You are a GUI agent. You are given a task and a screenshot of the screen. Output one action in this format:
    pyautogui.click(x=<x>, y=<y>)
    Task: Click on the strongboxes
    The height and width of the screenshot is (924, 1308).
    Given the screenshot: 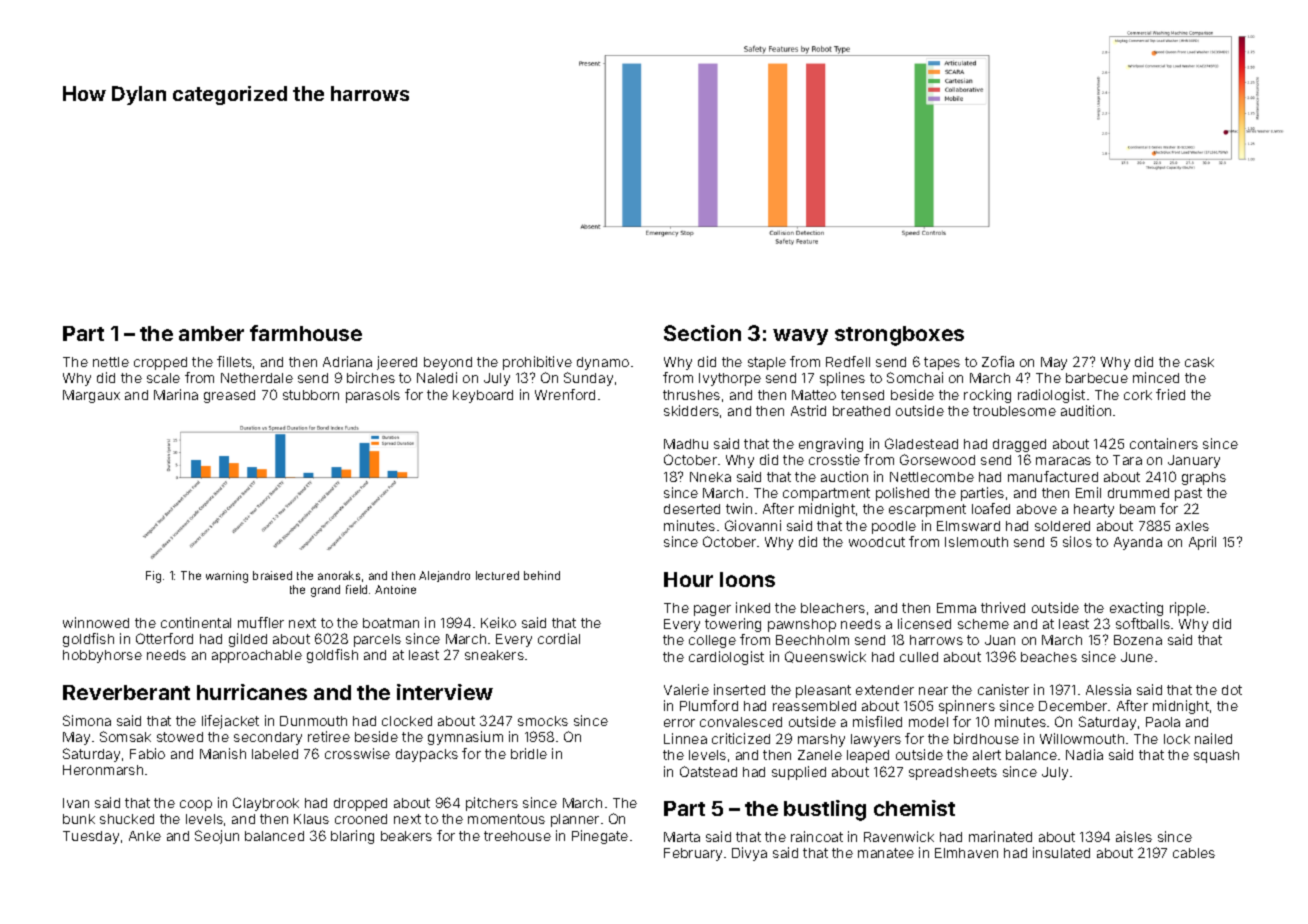 What is the action you would take?
    pyautogui.click(x=899, y=336)
